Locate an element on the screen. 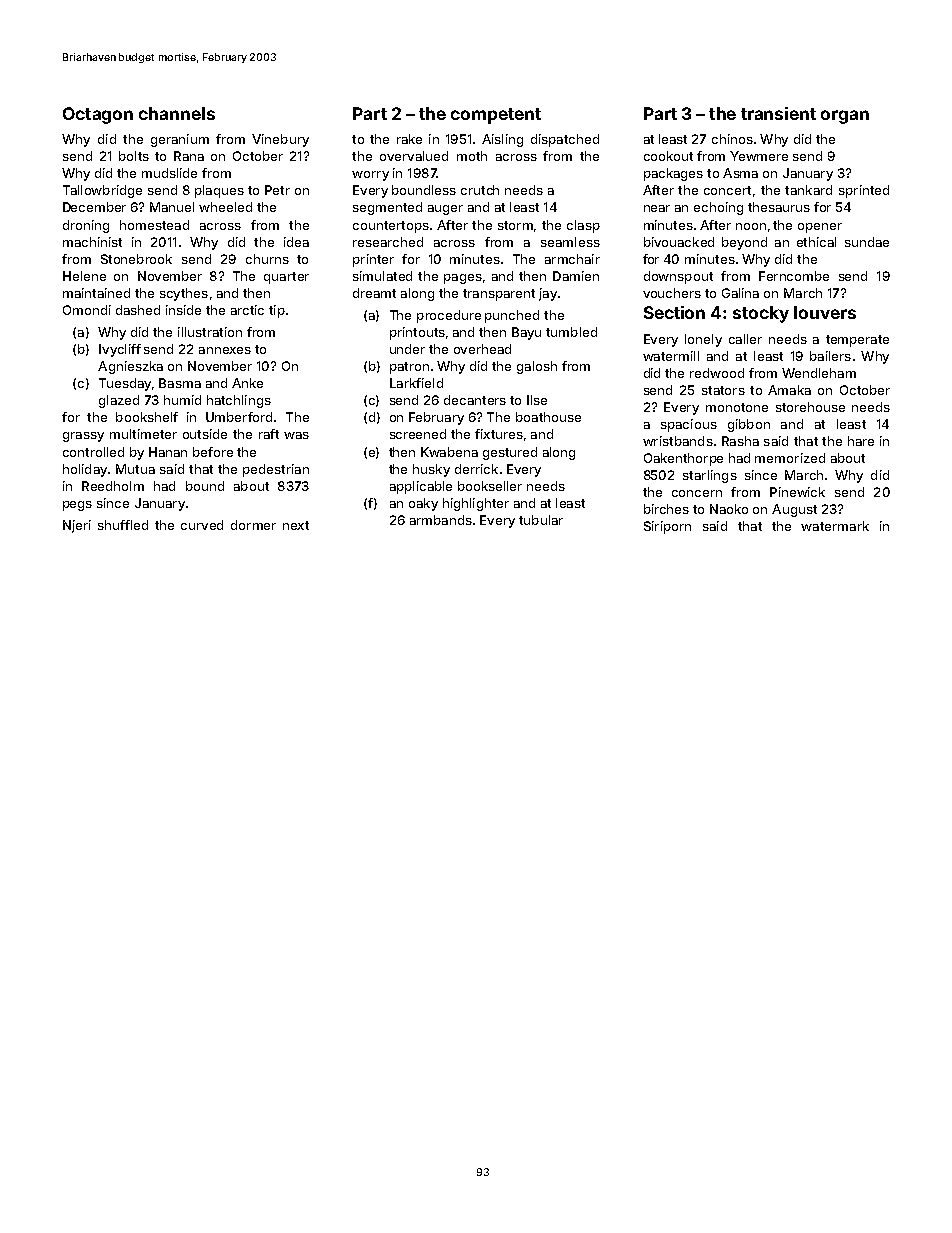 The height and width of the screenshot is (1233, 952). Umberford is located at coordinates (239, 417).
